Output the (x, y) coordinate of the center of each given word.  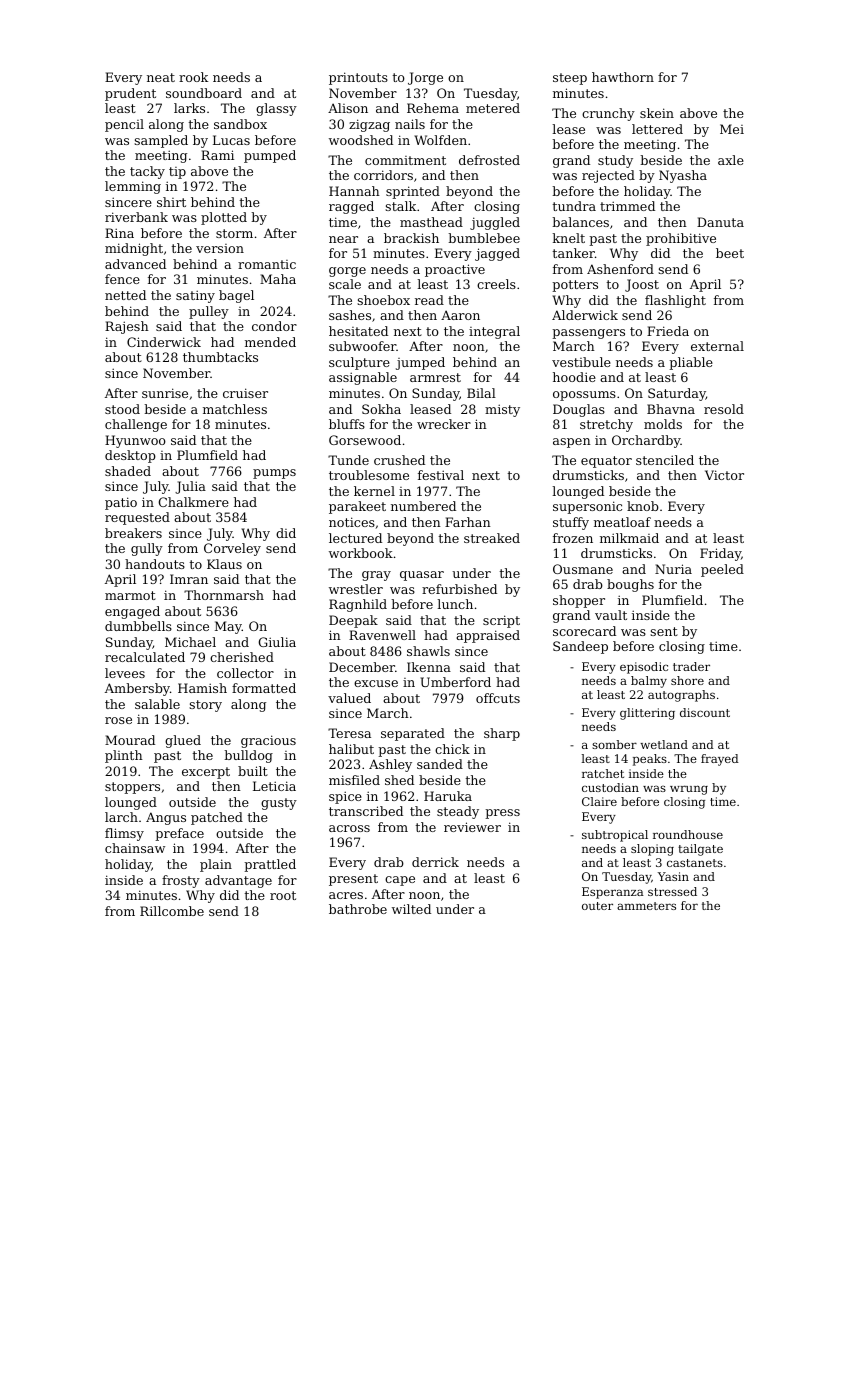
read (429, 300)
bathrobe (358, 909)
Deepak (353, 621)
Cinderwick (164, 342)
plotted (224, 218)
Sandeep (580, 647)
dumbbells (138, 626)
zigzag (369, 125)
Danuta (720, 222)
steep (570, 79)
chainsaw (135, 848)
